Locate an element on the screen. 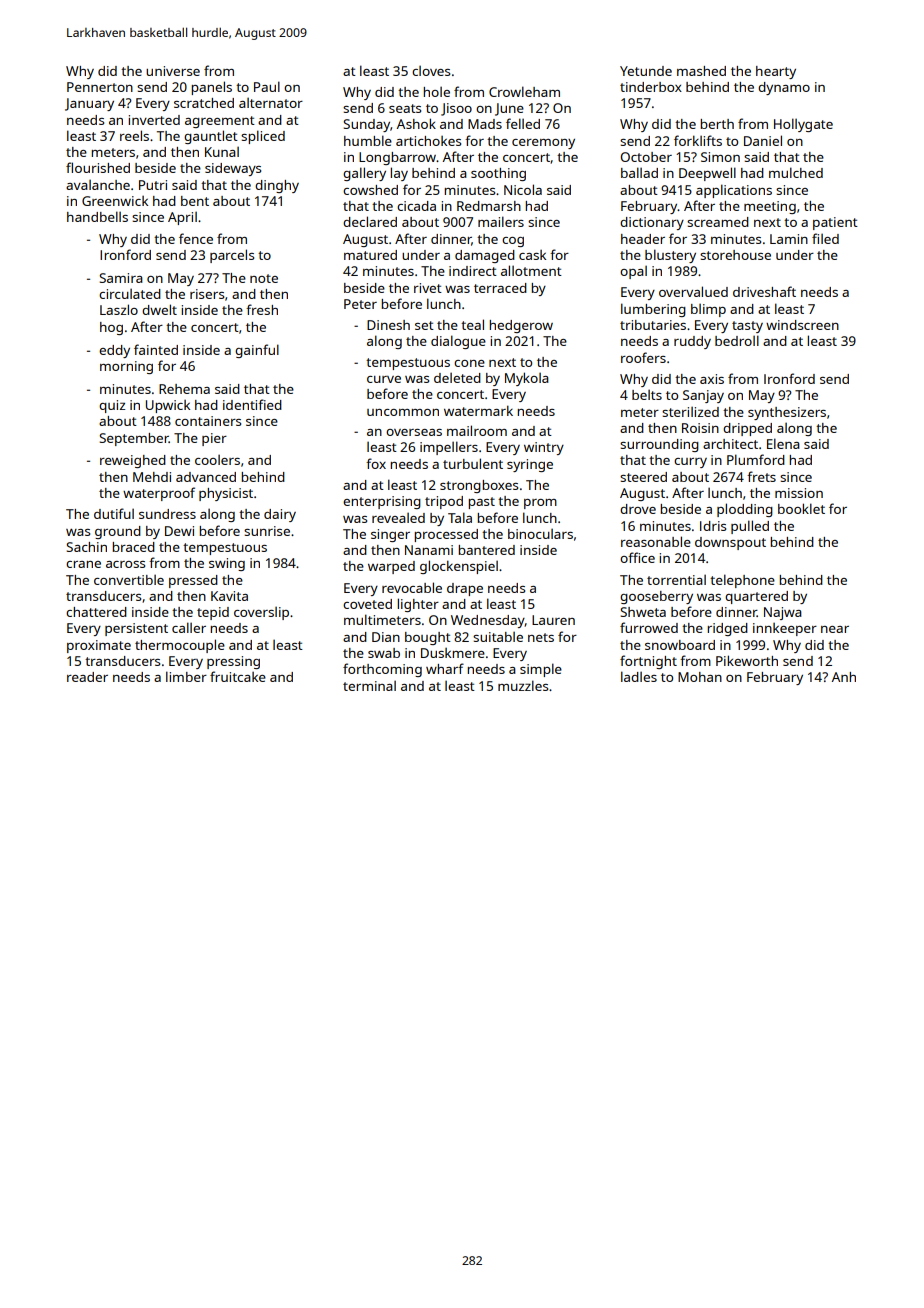 Image resolution: width=924 pixels, height=1308 pixels. pulled is located at coordinates (750, 527).
